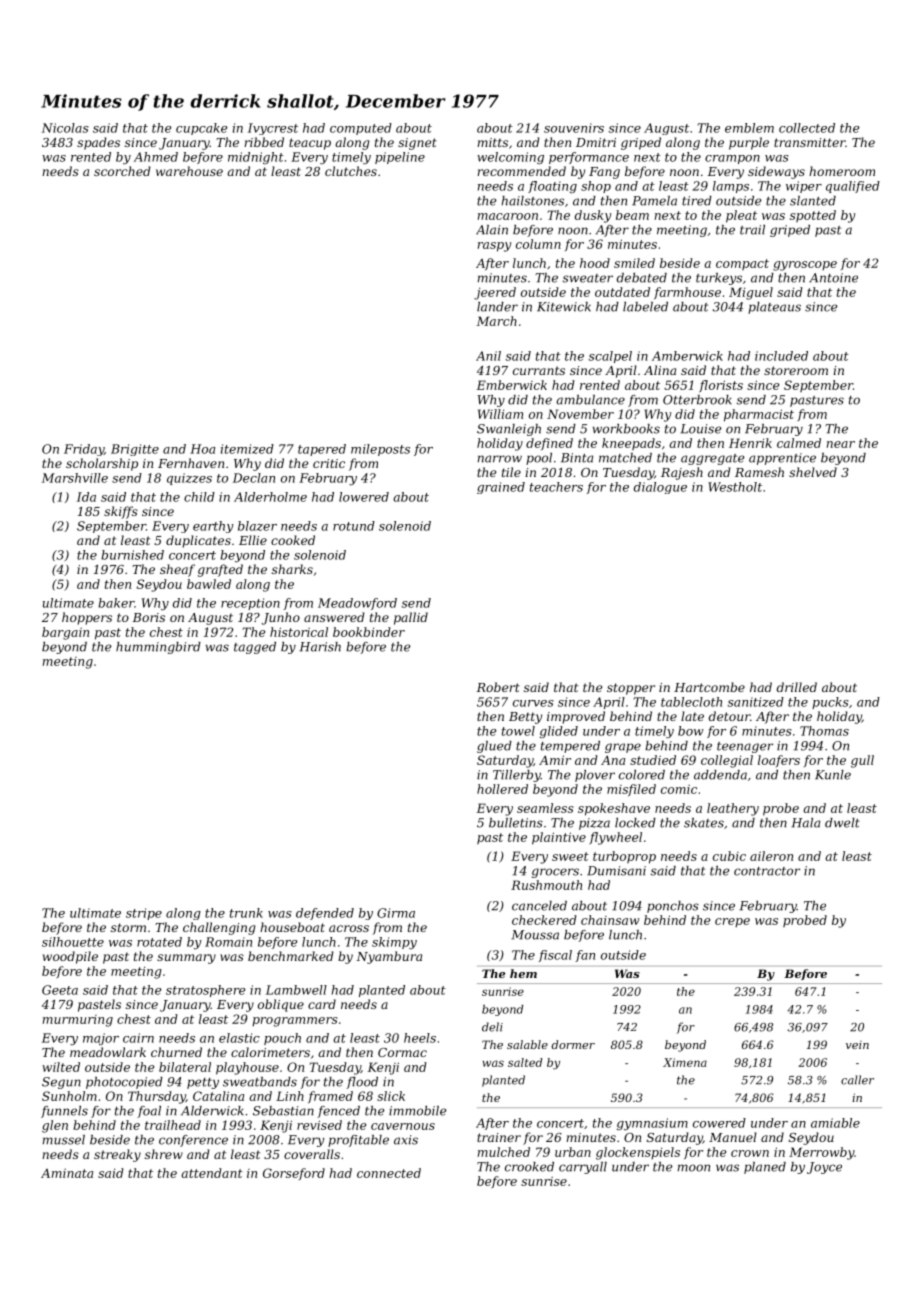 The height and width of the document is (1308, 924). What do you see at coordinates (660, 488) in the document?
I see `dialogue` at bounding box center [660, 488].
